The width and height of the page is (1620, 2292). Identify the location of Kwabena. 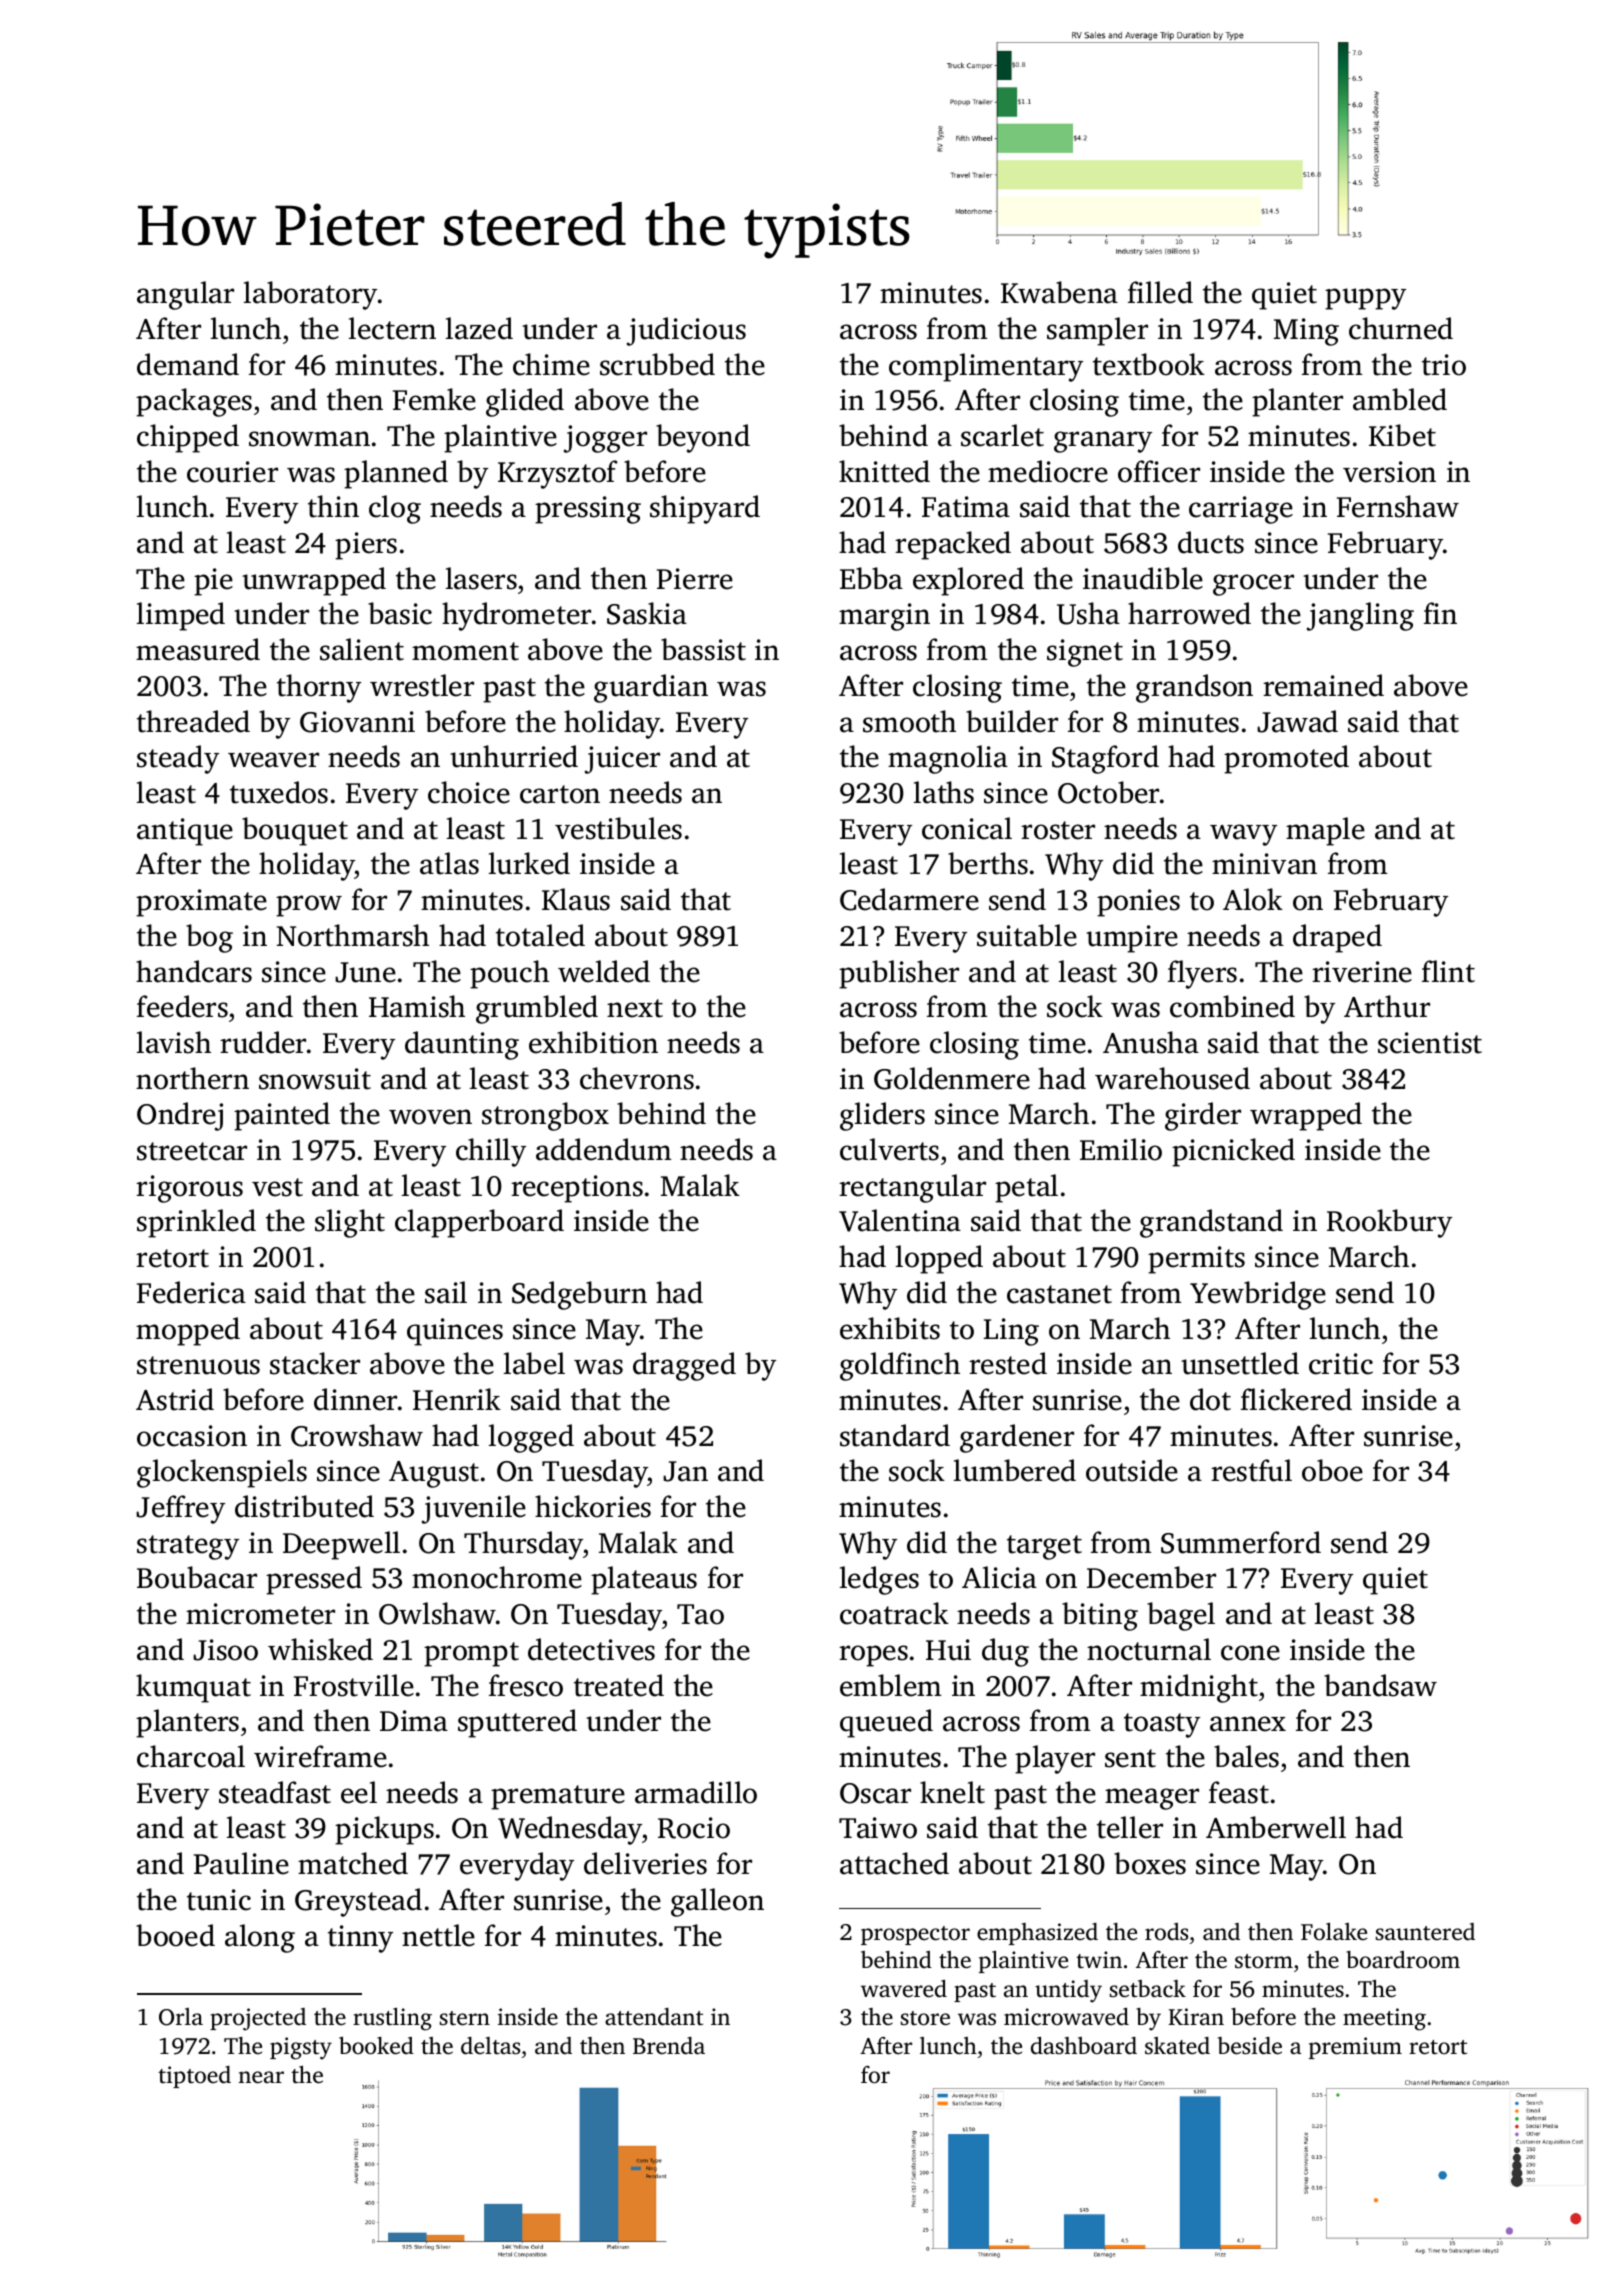
(1059, 292).
